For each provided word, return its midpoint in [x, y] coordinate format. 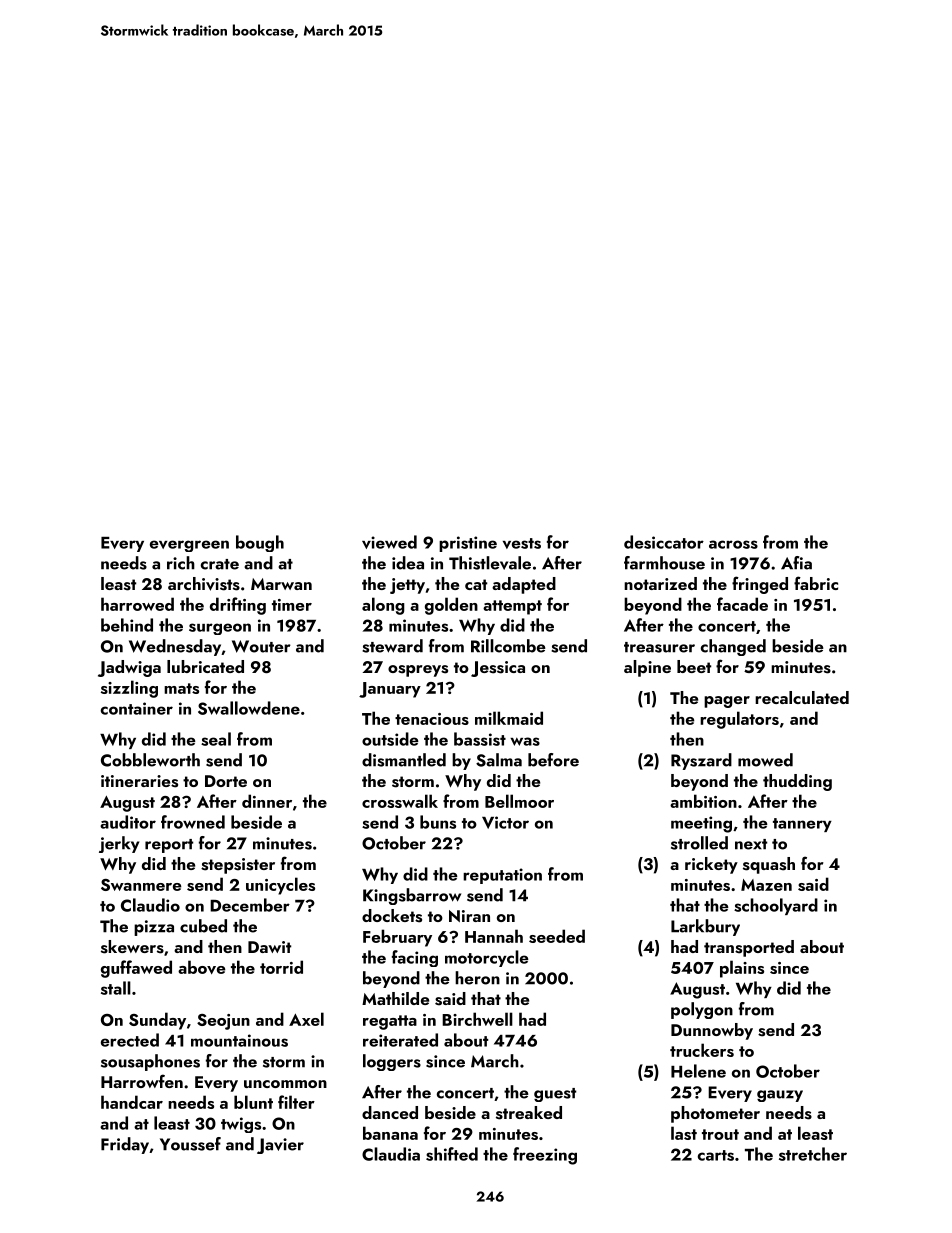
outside [390, 739]
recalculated [802, 697]
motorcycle [487, 958]
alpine [647, 668]
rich [181, 563]
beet [694, 666]
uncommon [285, 1084]
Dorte [226, 781]
